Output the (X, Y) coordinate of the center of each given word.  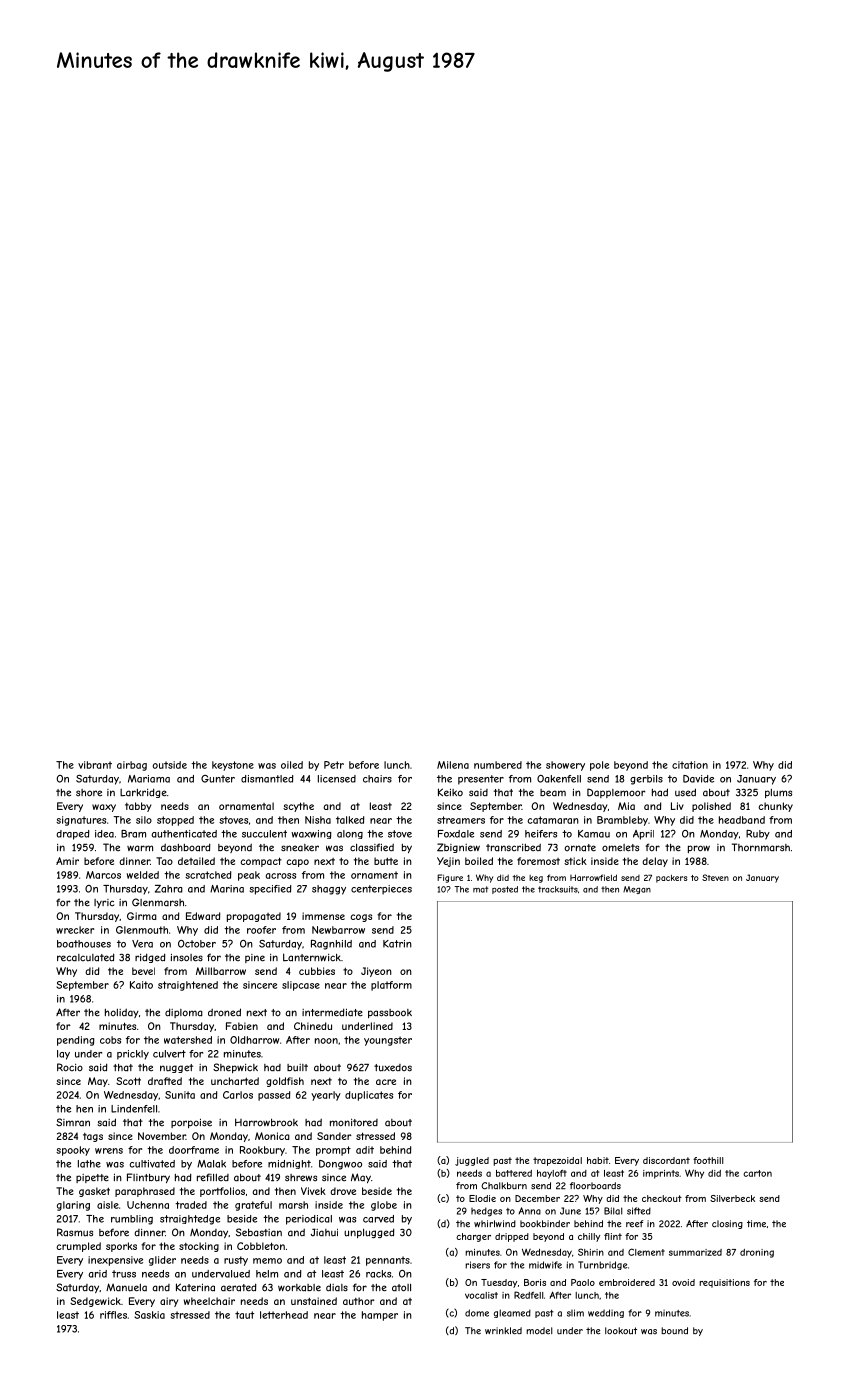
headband (742, 820)
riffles (113, 1315)
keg (536, 879)
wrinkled (503, 1331)
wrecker (75, 930)
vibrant (95, 765)
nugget (176, 1068)
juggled (472, 1161)
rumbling (132, 1220)
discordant (666, 1160)
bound (674, 1331)
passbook (390, 1013)
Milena (453, 765)
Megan (637, 890)
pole (599, 766)
